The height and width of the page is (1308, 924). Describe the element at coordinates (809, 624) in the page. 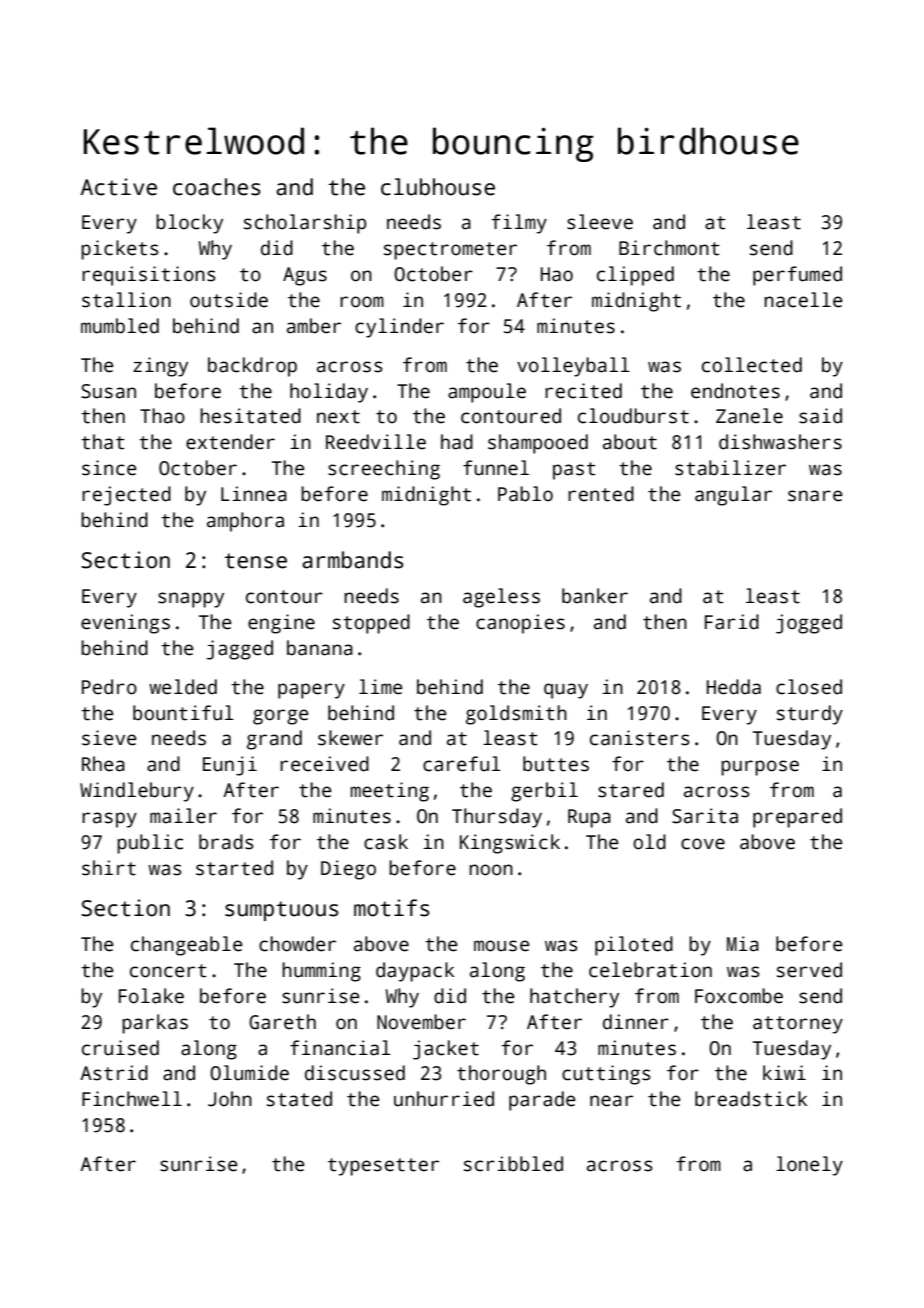

I see `jogged` at that location.
